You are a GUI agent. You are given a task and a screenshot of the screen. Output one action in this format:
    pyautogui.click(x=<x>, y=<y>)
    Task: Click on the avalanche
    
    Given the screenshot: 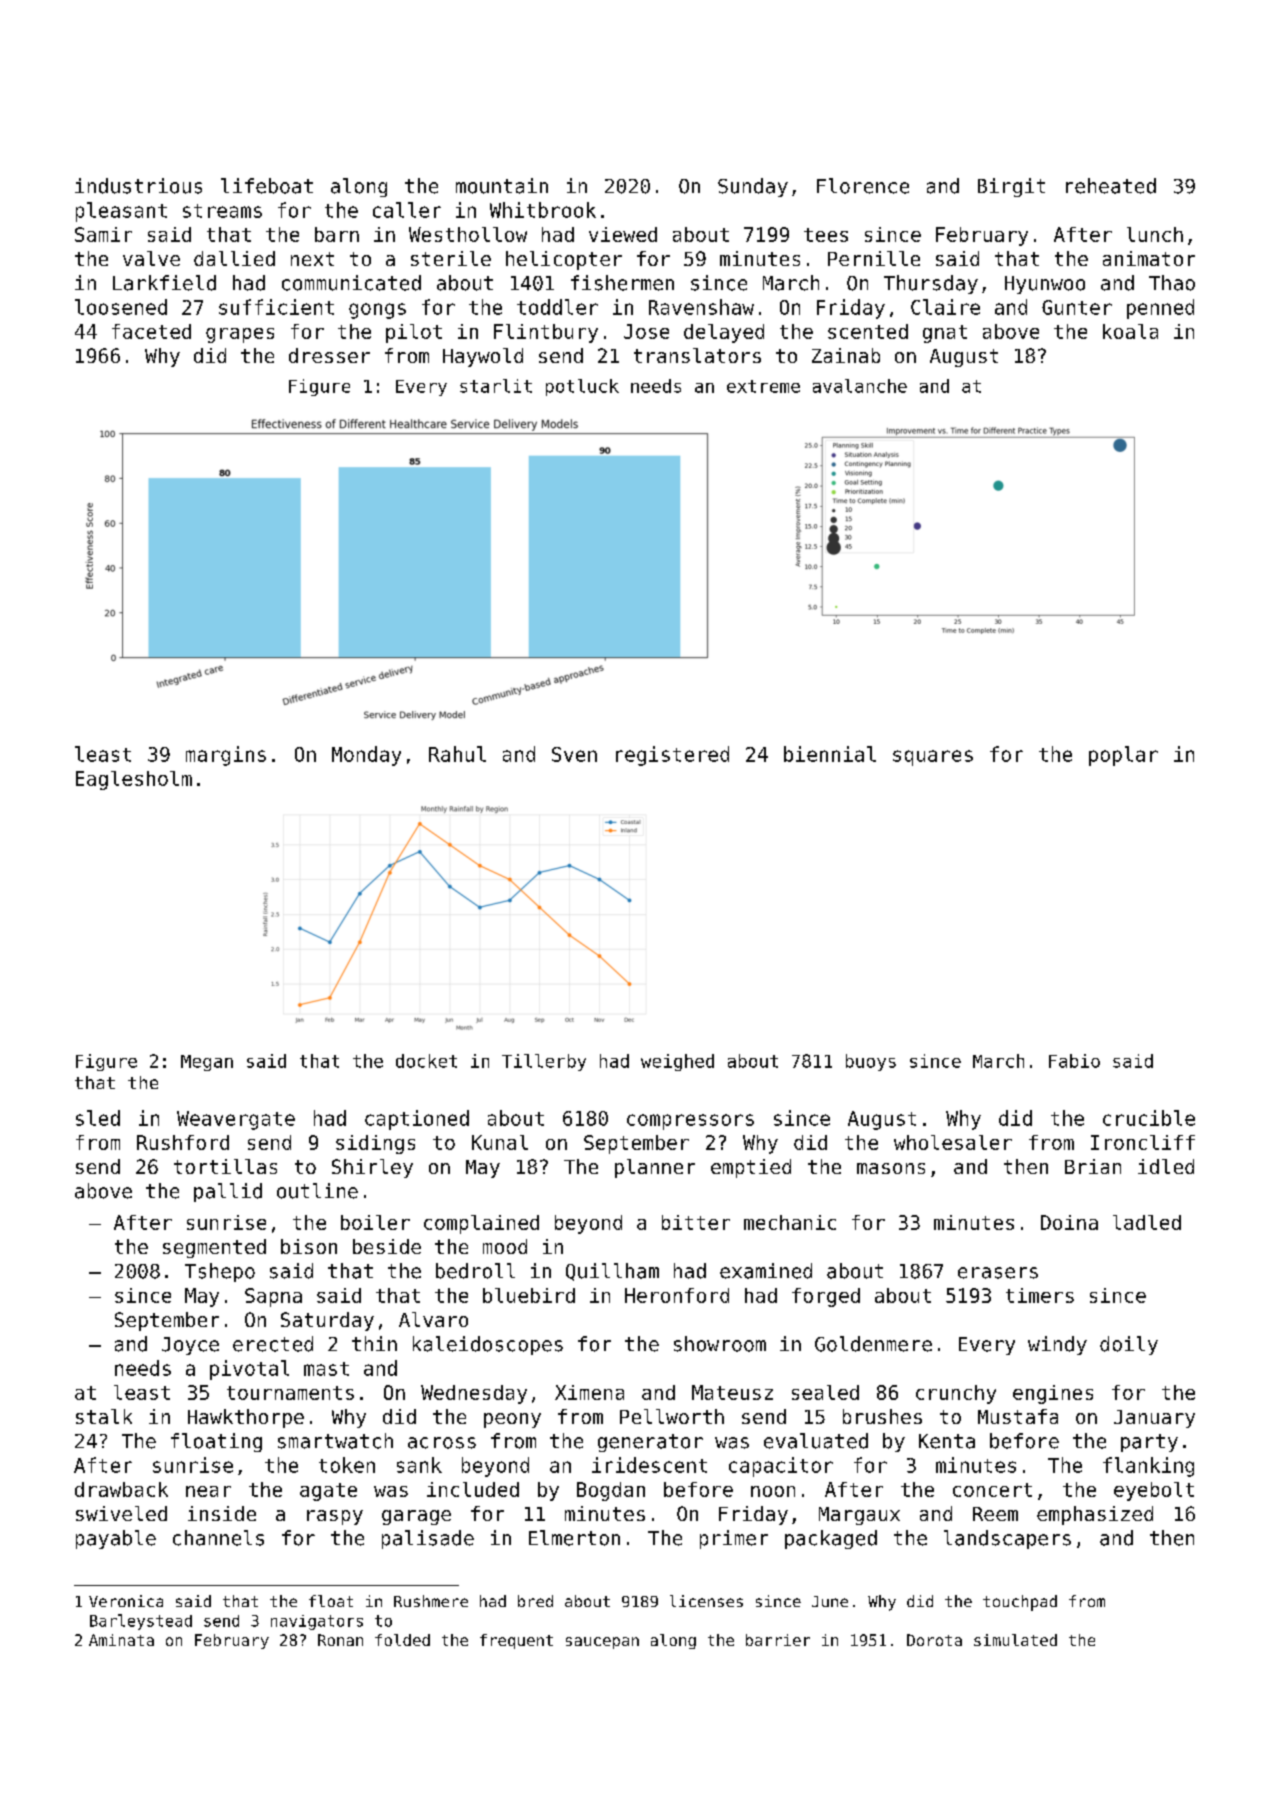 What is the action you would take?
    pyautogui.click(x=860, y=386)
